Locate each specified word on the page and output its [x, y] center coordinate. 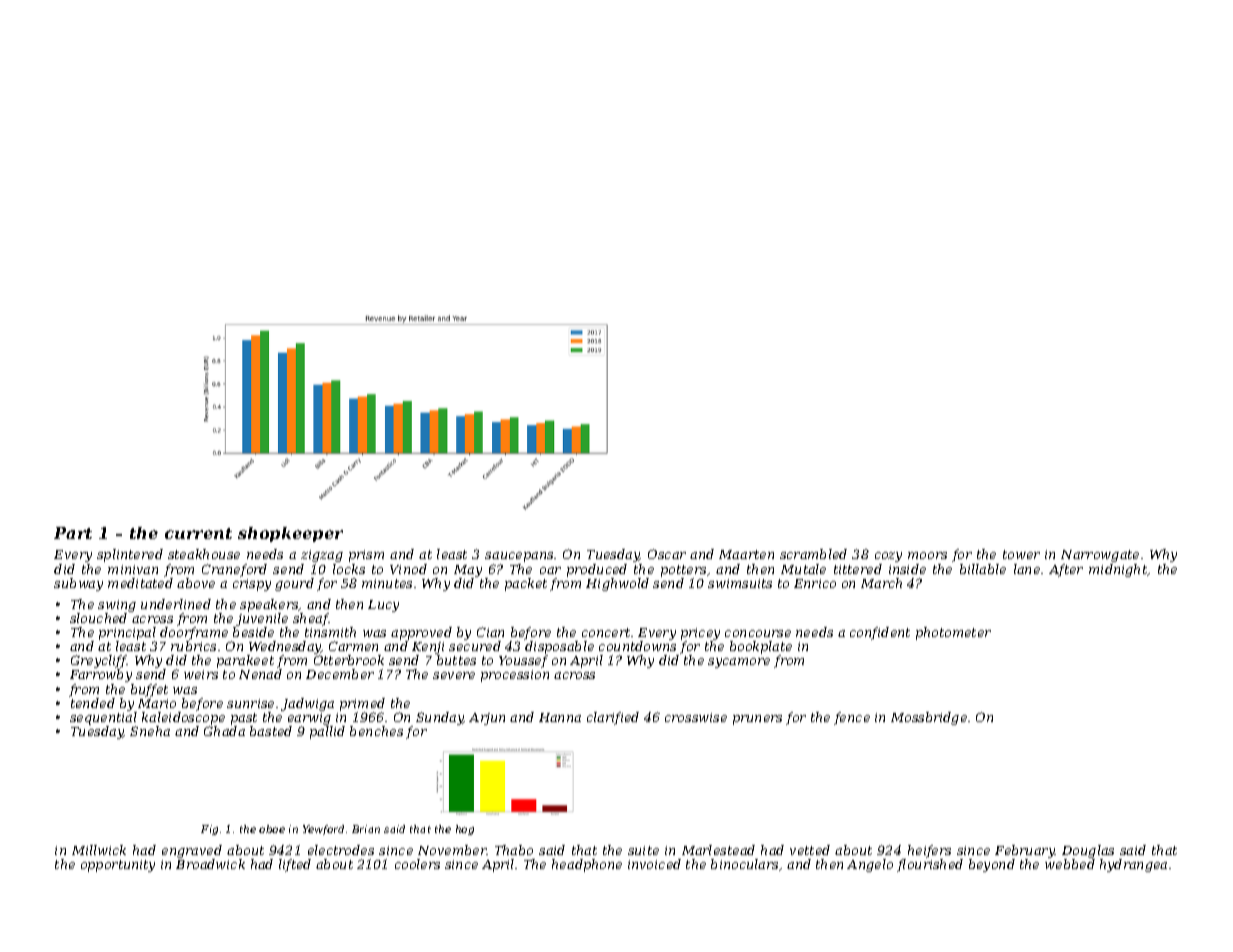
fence [852, 718]
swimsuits [740, 583]
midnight [1118, 570]
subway [78, 584]
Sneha [150, 731]
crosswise [696, 717]
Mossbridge [929, 718]
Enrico [815, 583]
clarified [613, 718]
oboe [272, 829]
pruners [757, 720]
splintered [130, 555]
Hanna [560, 717]
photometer [953, 633]
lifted [295, 865]
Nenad [260, 674]
